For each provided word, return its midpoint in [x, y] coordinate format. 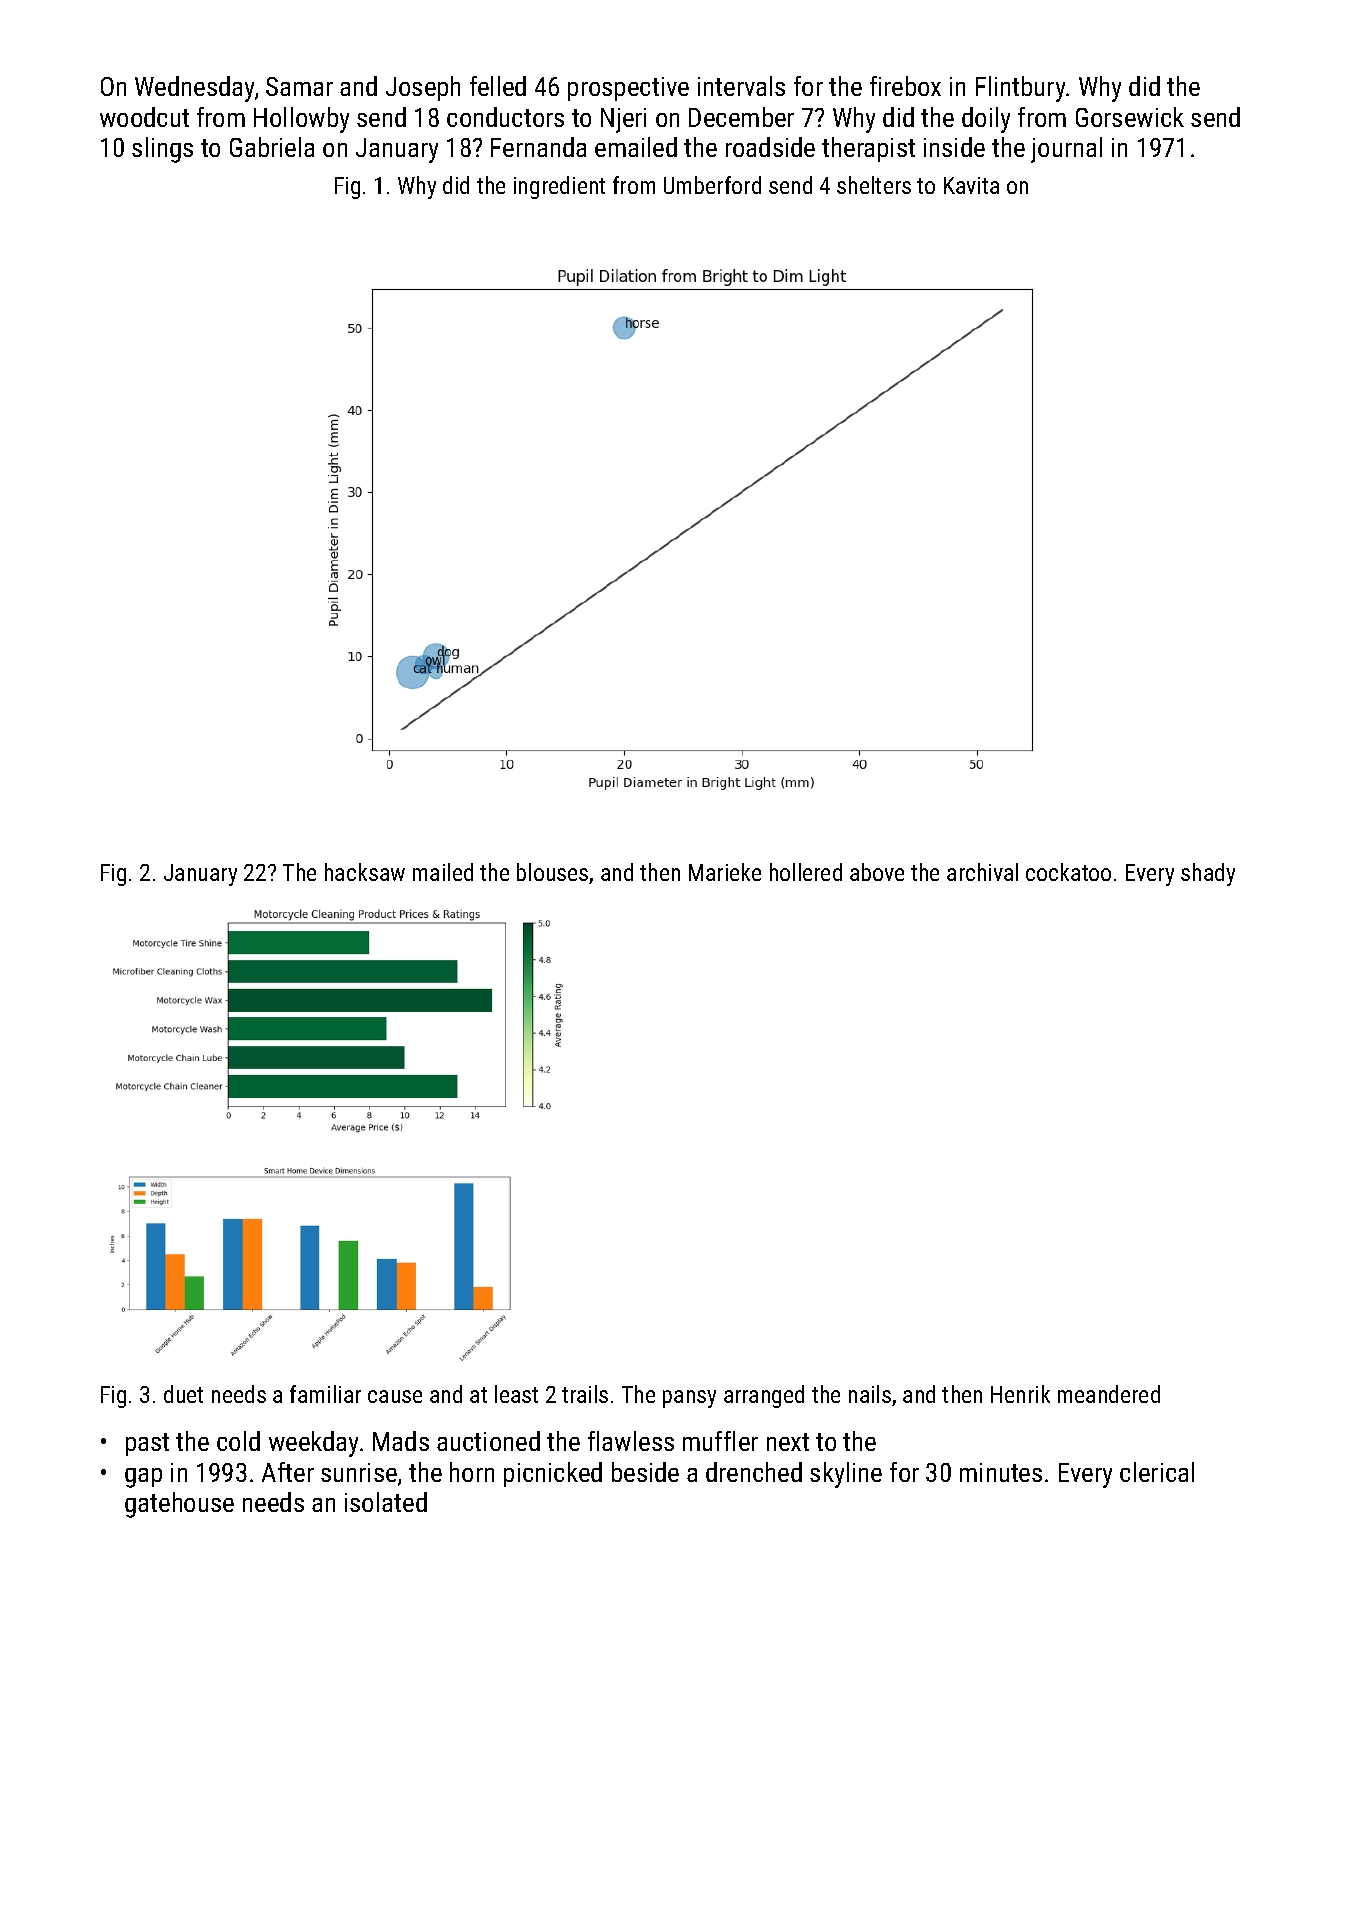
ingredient [559, 187]
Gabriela [272, 147]
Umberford [712, 185]
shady [1208, 874]
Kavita [971, 185]
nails [870, 1394]
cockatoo [1068, 872]
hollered [806, 872]
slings [162, 150]
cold [238, 1441]
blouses [552, 872]
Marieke [725, 872]
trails [585, 1394]
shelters [874, 185]
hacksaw [365, 872]
